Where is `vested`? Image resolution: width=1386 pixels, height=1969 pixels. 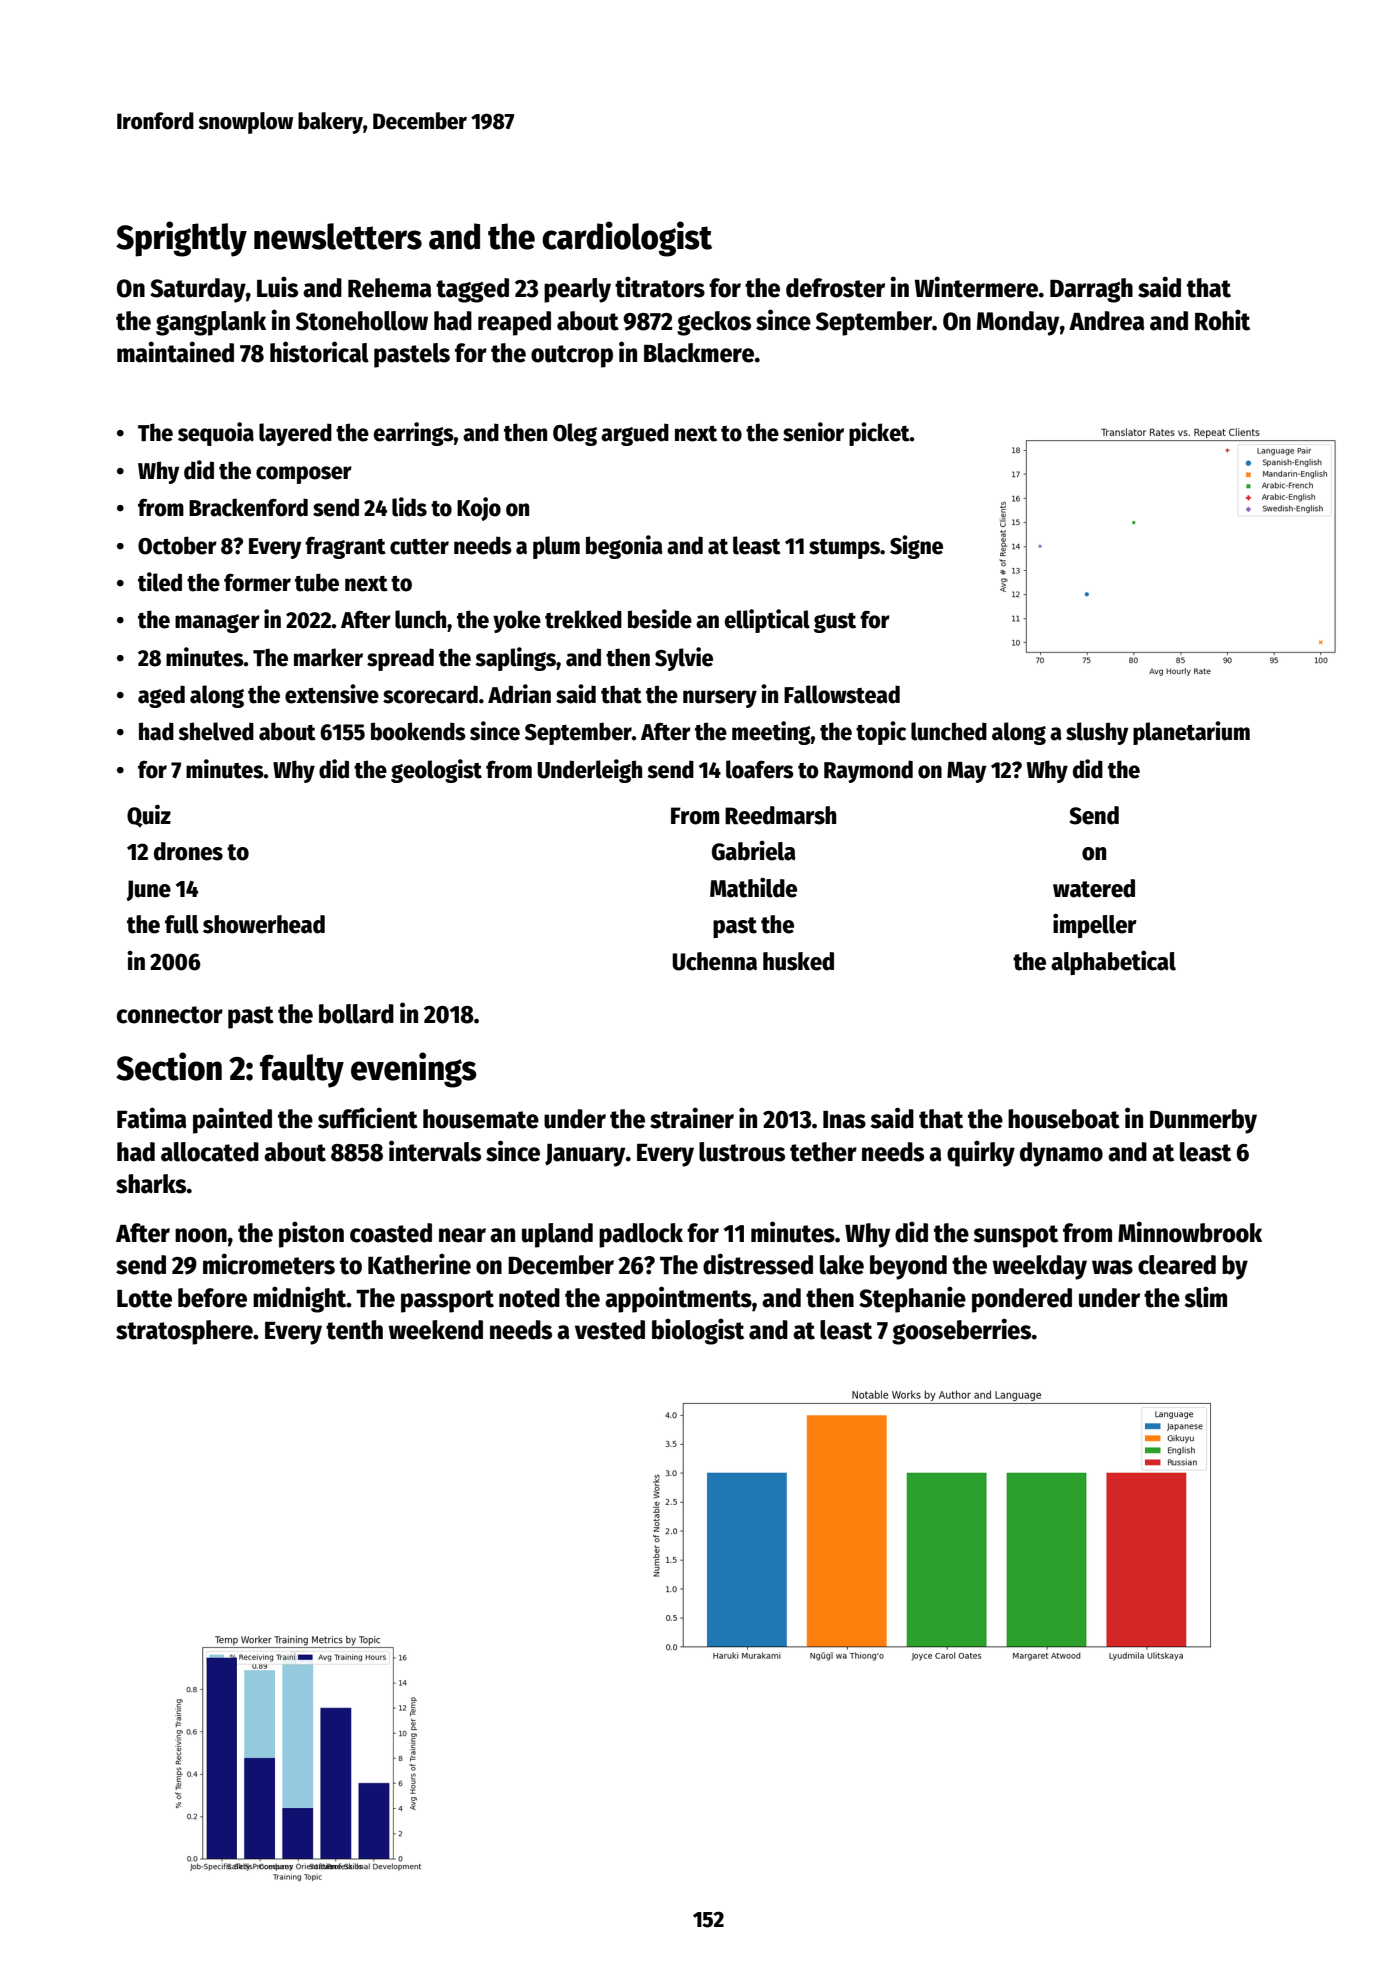
vested is located at coordinates (610, 1330).
